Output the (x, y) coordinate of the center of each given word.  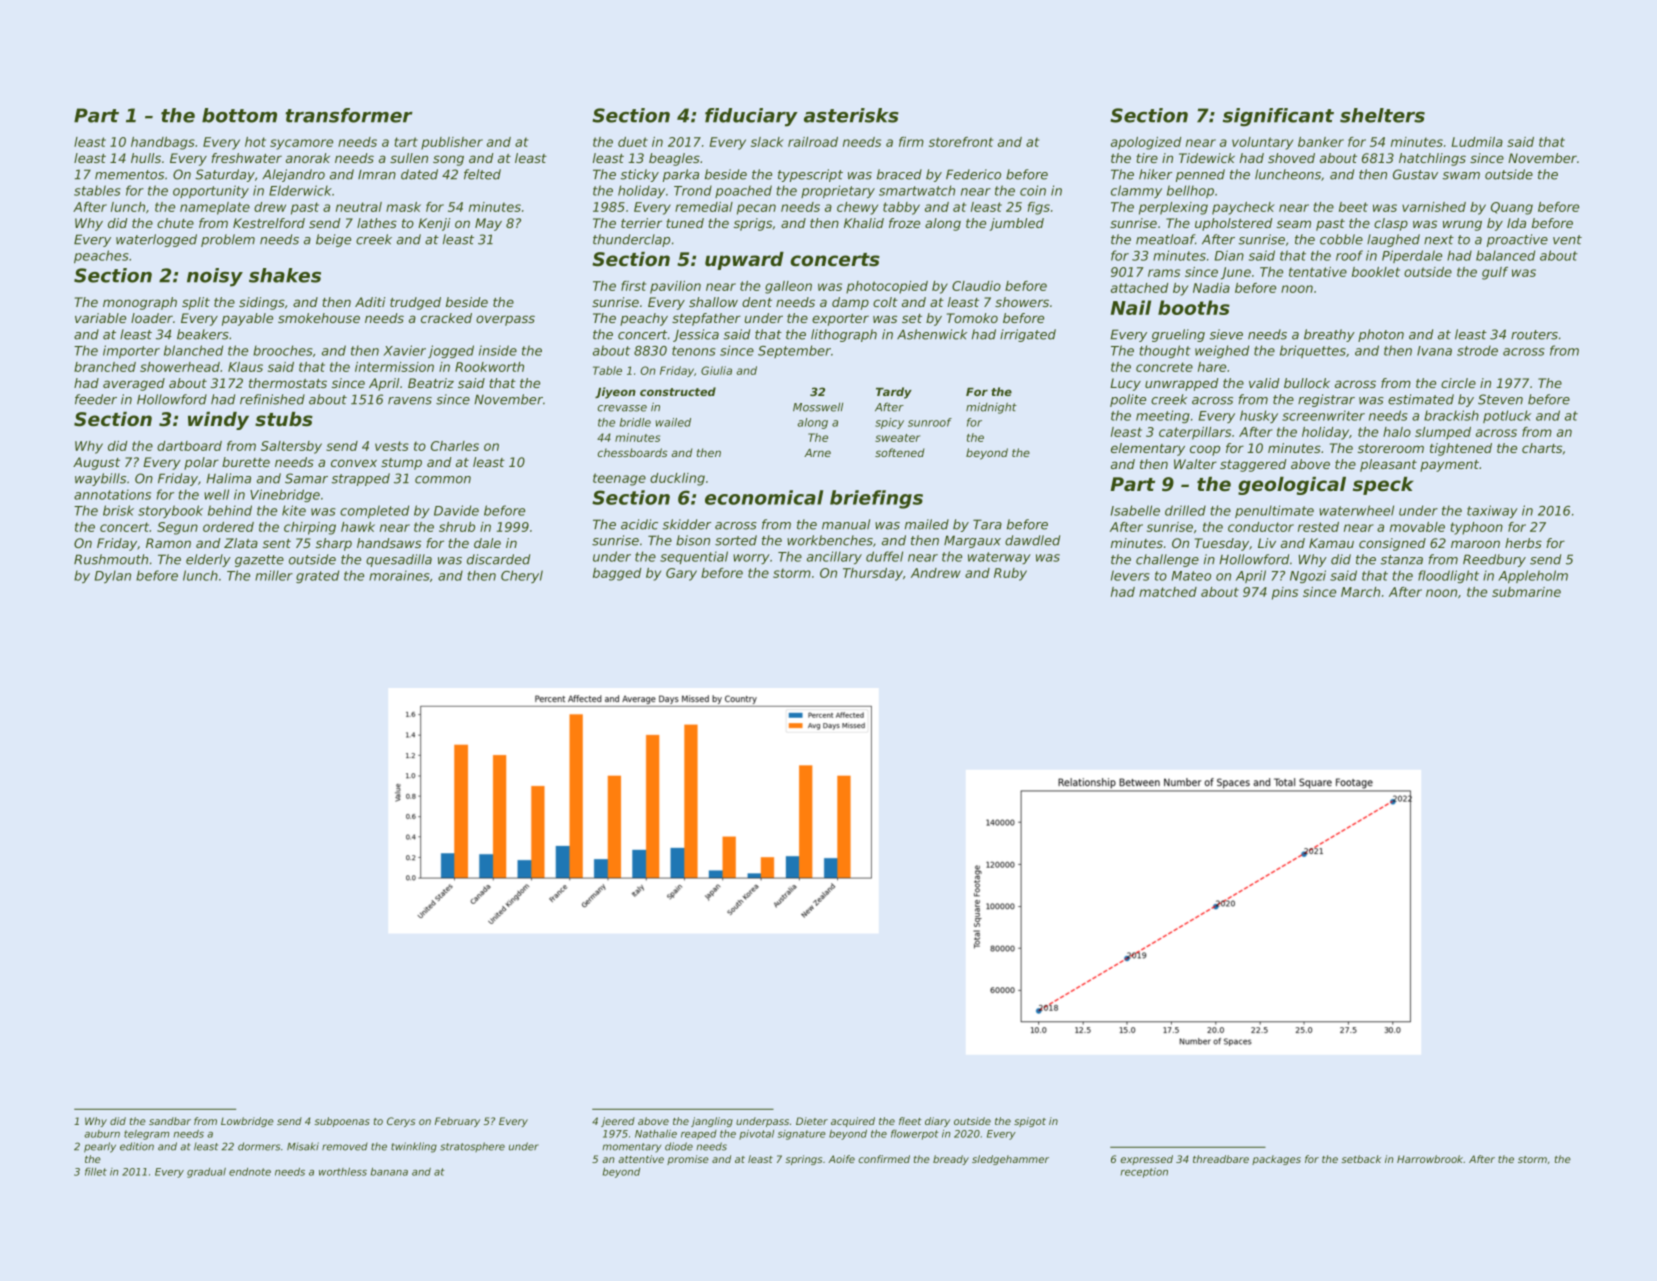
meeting (1163, 416)
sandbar (170, 1121)
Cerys (401, 1122)
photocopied (887, 287)
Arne (817, 453)
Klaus (245, 367)
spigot (1030, 1122)
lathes (377, 223)
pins (1285, 593)
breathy (1329, 335)
